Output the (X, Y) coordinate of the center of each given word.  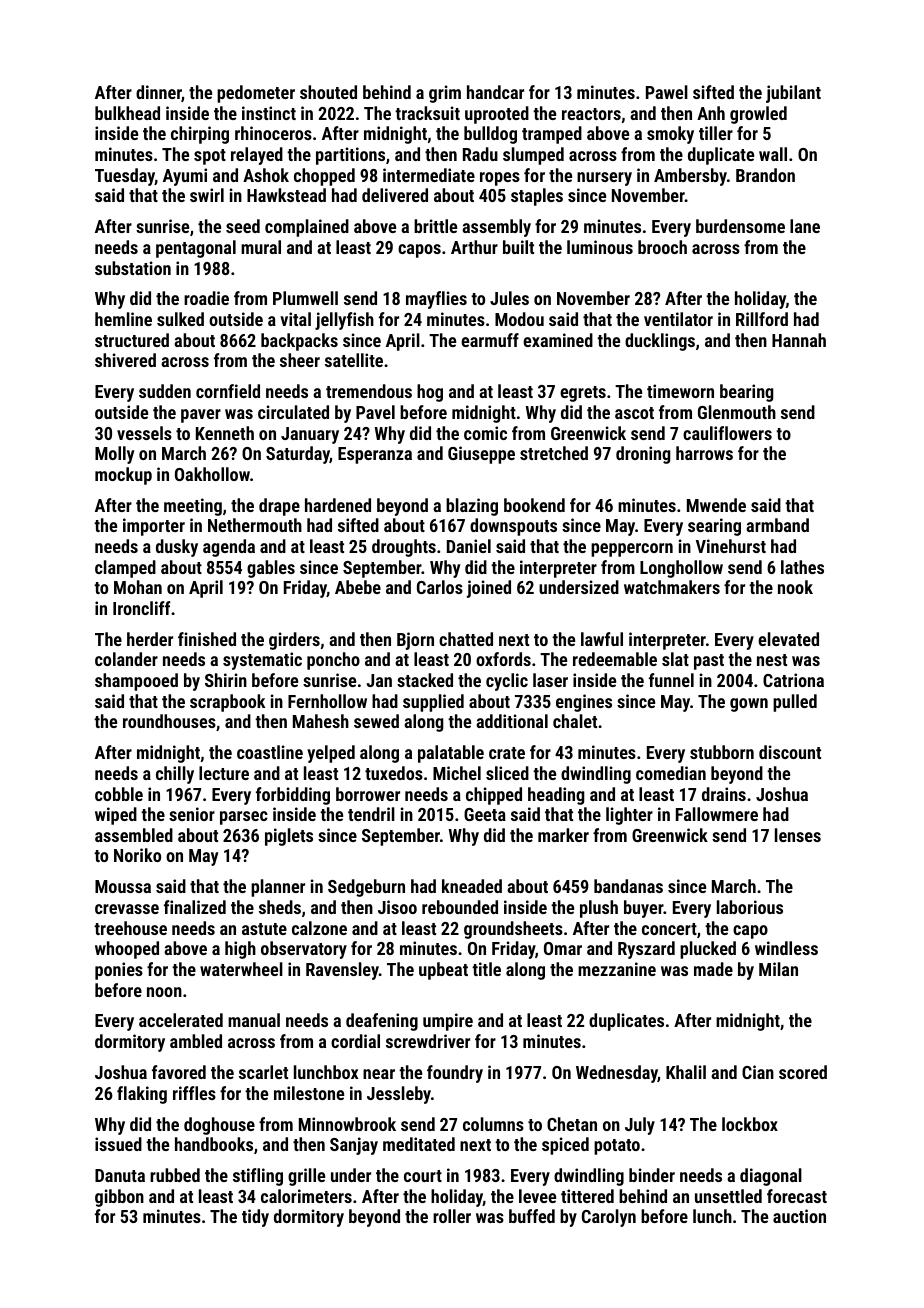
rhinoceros (273, 133)
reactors (591, 114)
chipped (494, 796)
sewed (376, 721)
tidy (255, 1218)
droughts (404, 548)
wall (773, 154)
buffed (532, 1216)
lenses (798, 835)
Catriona (793, 680)
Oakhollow (212, 474)
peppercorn (632, 550)
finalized (195, 907)
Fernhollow (327, 701)
